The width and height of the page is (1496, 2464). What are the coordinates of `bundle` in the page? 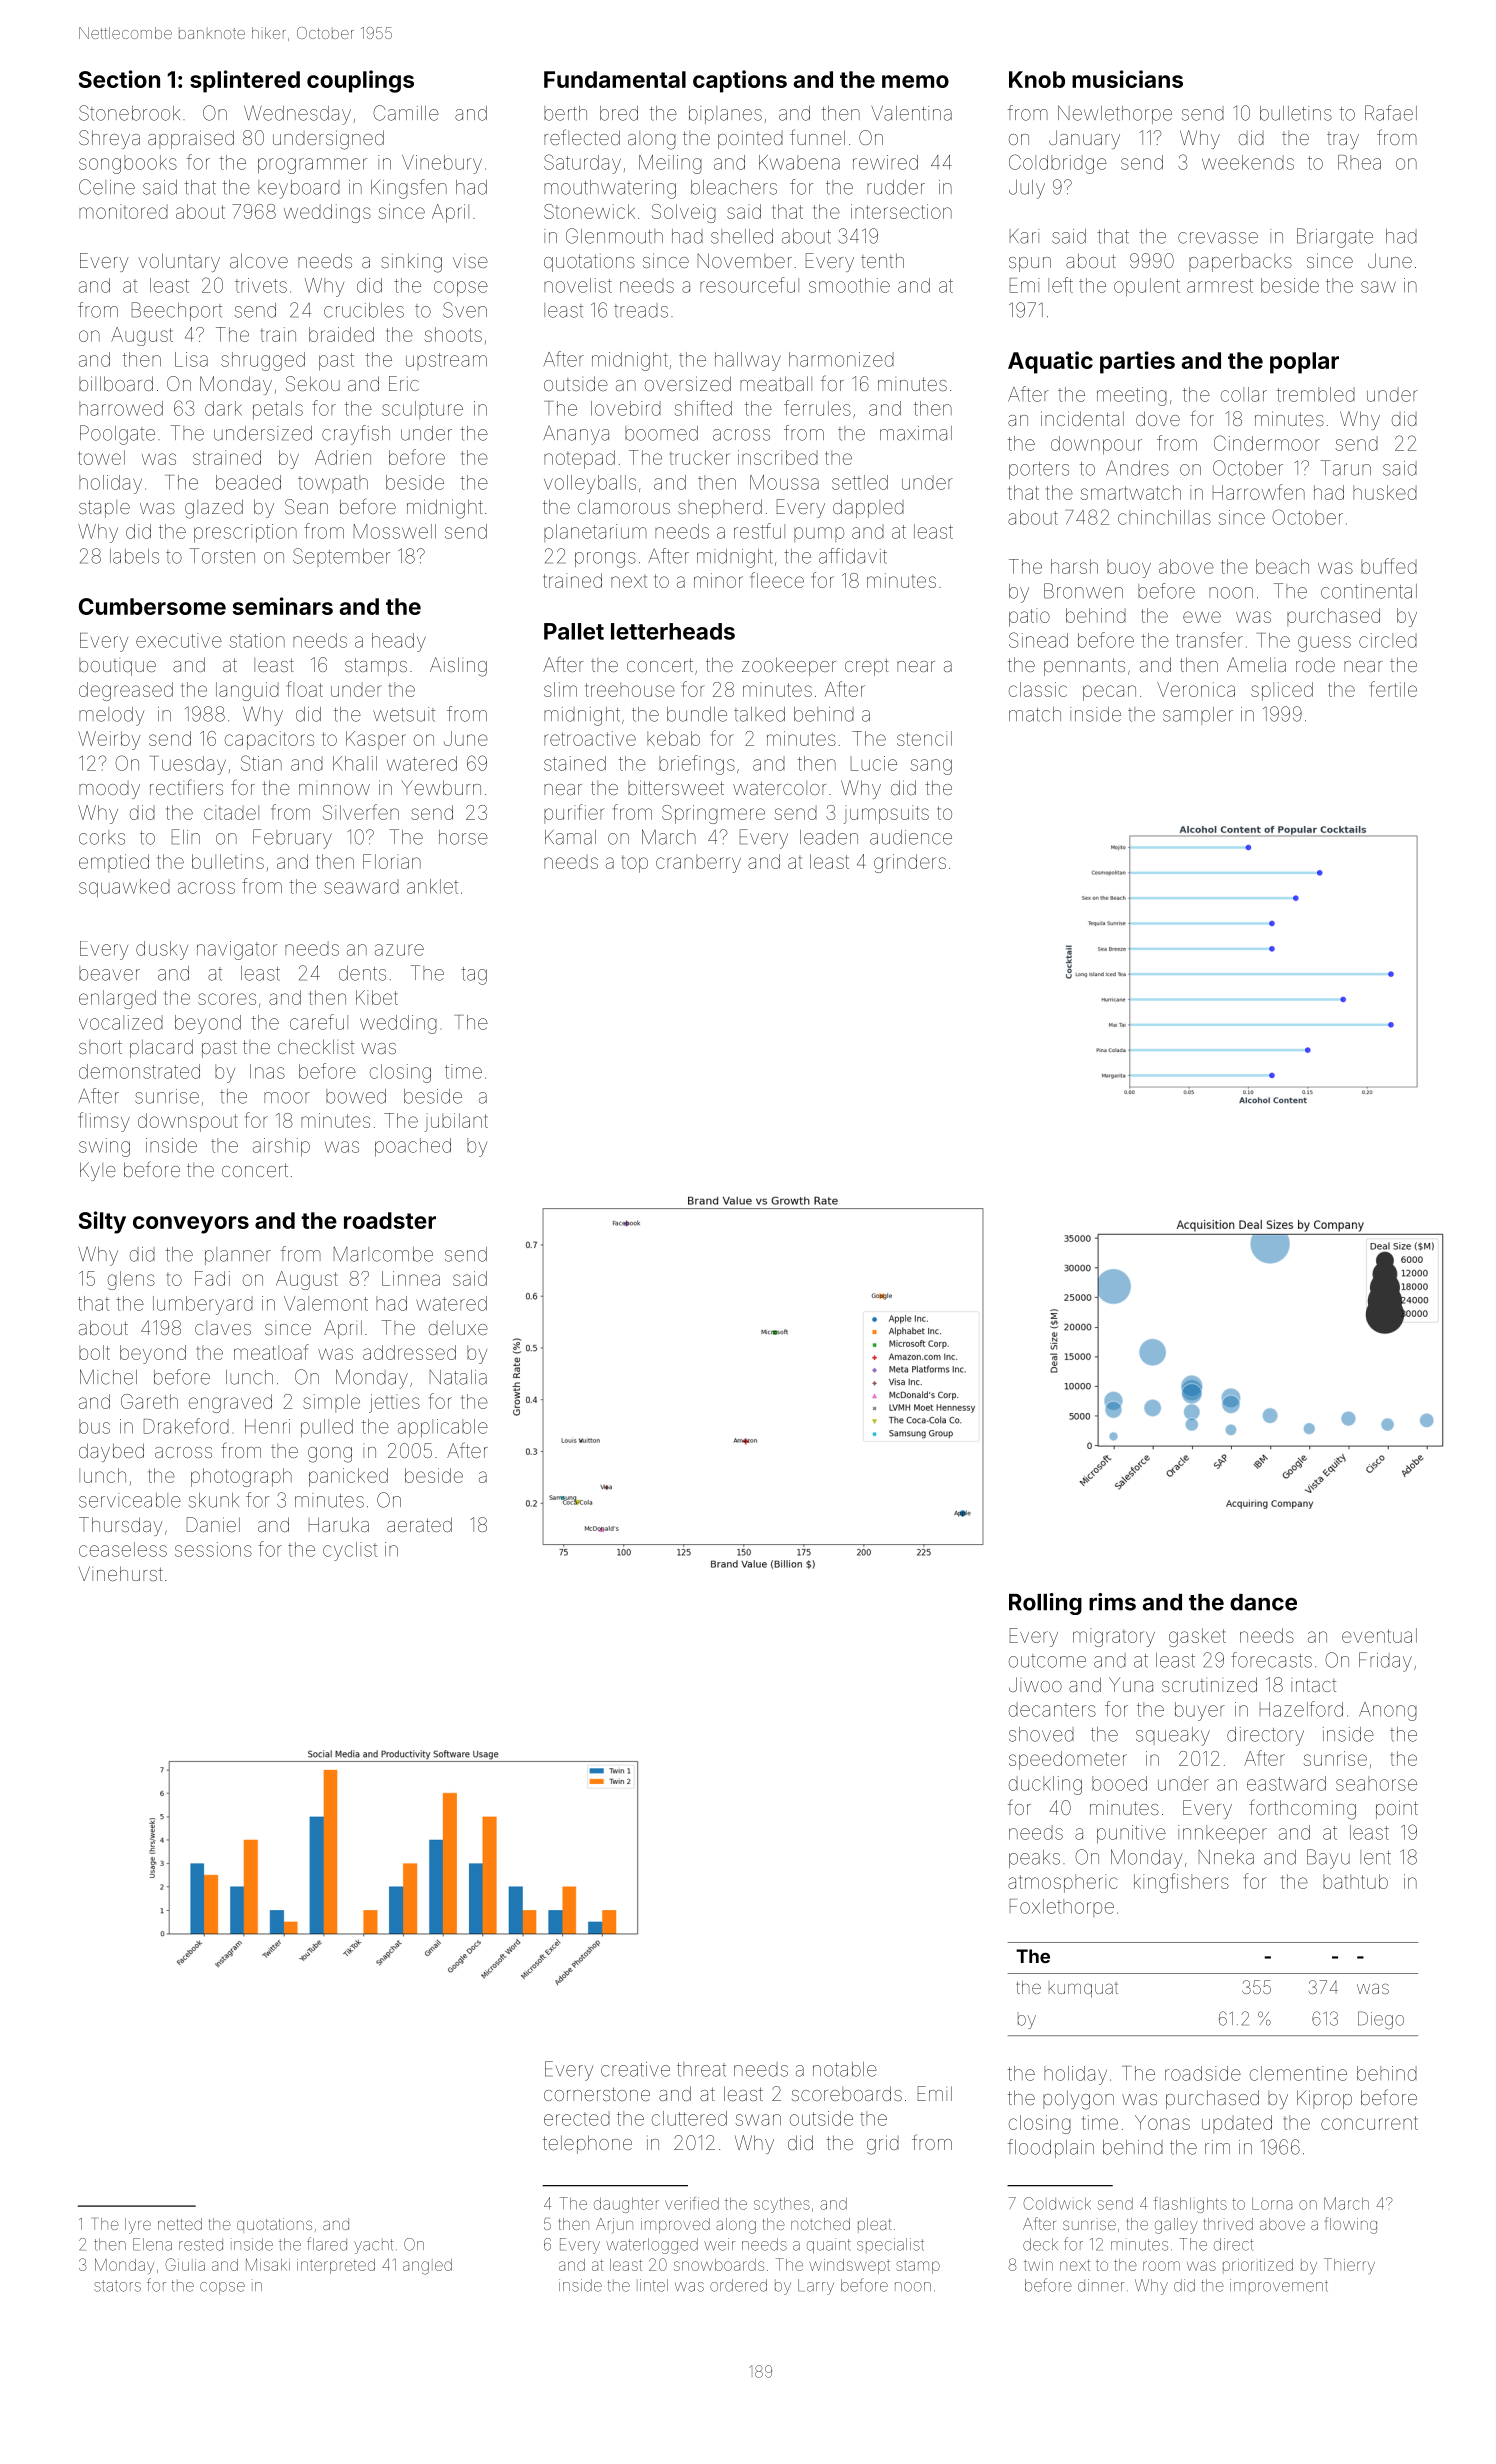 It's located at (697, 714).
